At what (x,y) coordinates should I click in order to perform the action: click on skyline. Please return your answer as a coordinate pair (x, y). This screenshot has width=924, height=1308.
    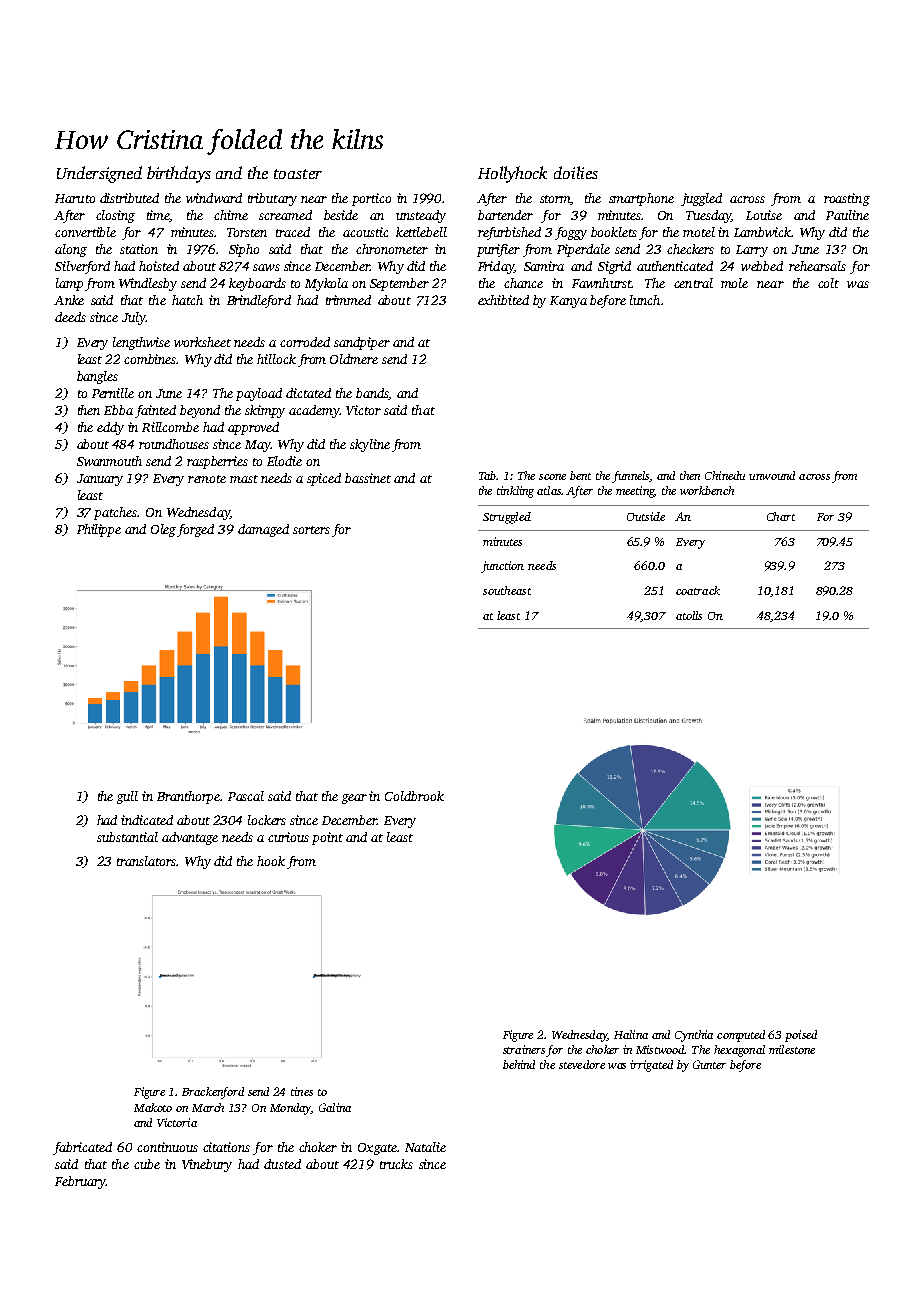
    Looking at the image, I should click on (370, 445).
